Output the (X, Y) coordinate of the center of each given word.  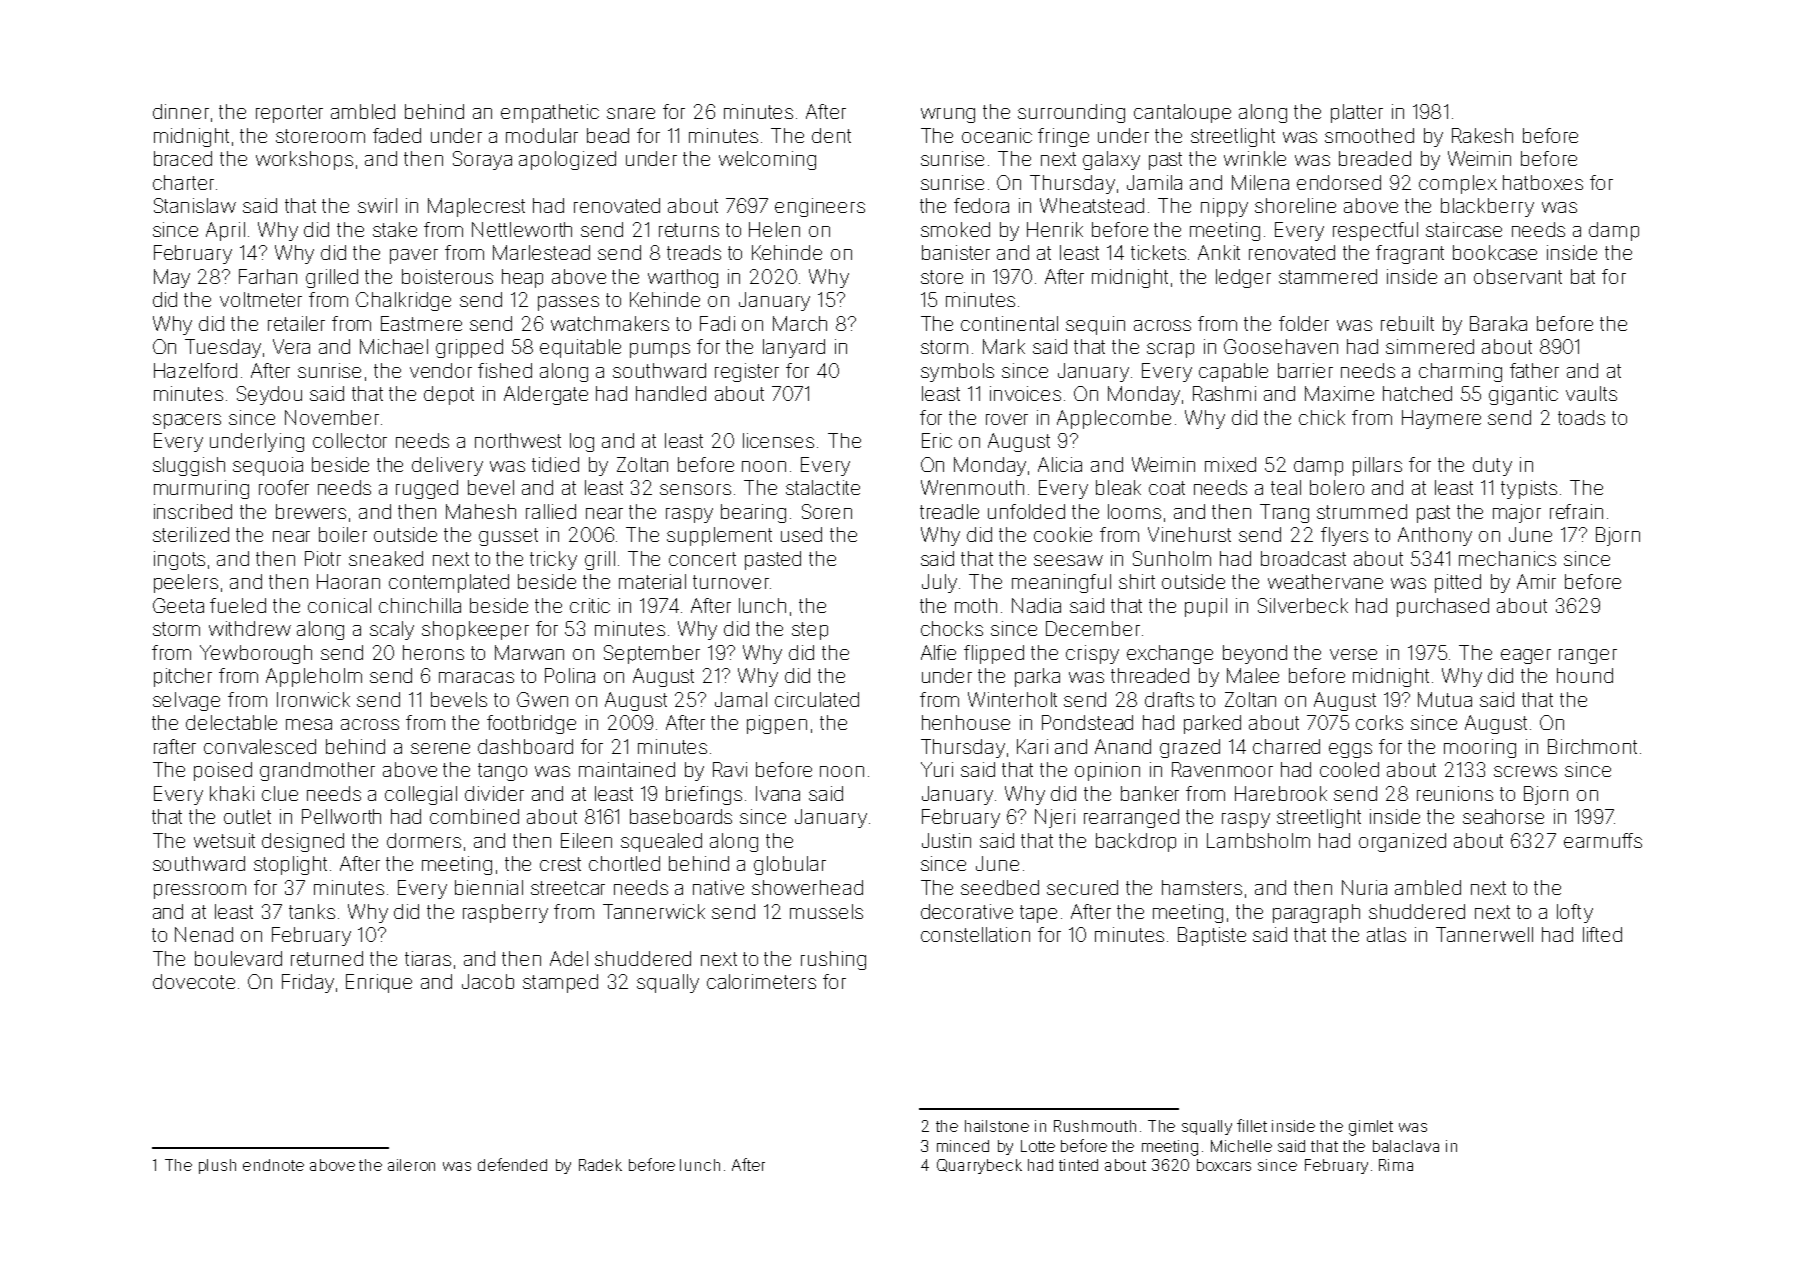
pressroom (200, 891)
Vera (291, 346)
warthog (683, 278)
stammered (1328, 276)
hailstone (997, 1126)
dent (831, 135)
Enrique (379, 983)
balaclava (1406, 1146)
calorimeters (761, 981)
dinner (181, 111)
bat (1583, 276)
